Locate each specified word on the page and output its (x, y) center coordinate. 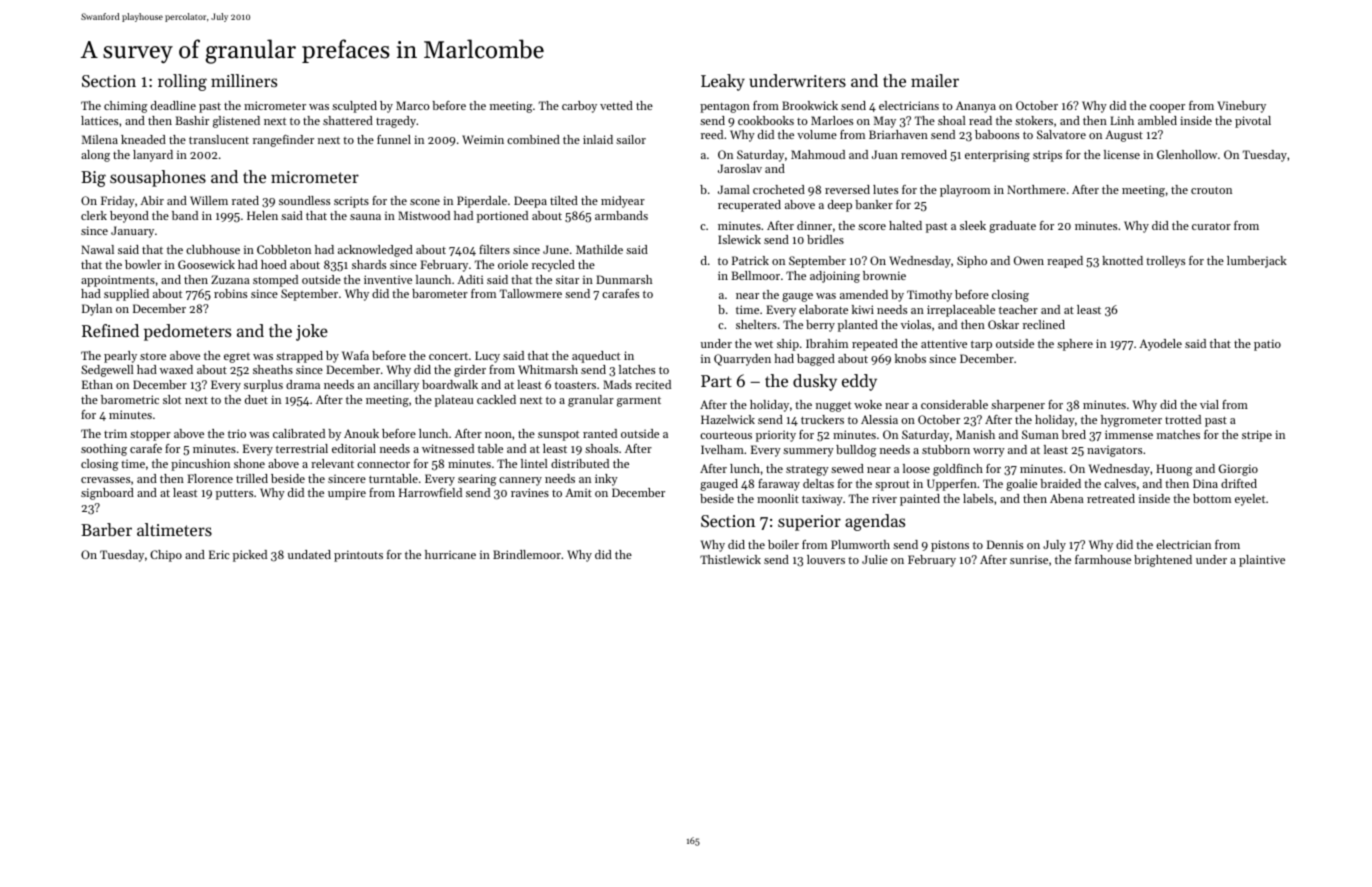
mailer (935, 80)
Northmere (1036, 189)
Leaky (723, 82)
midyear (623, 202)
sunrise (1029, 559)
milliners (244, 80)
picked (250, 556)
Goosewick (206, 264)
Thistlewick (730, 559)
